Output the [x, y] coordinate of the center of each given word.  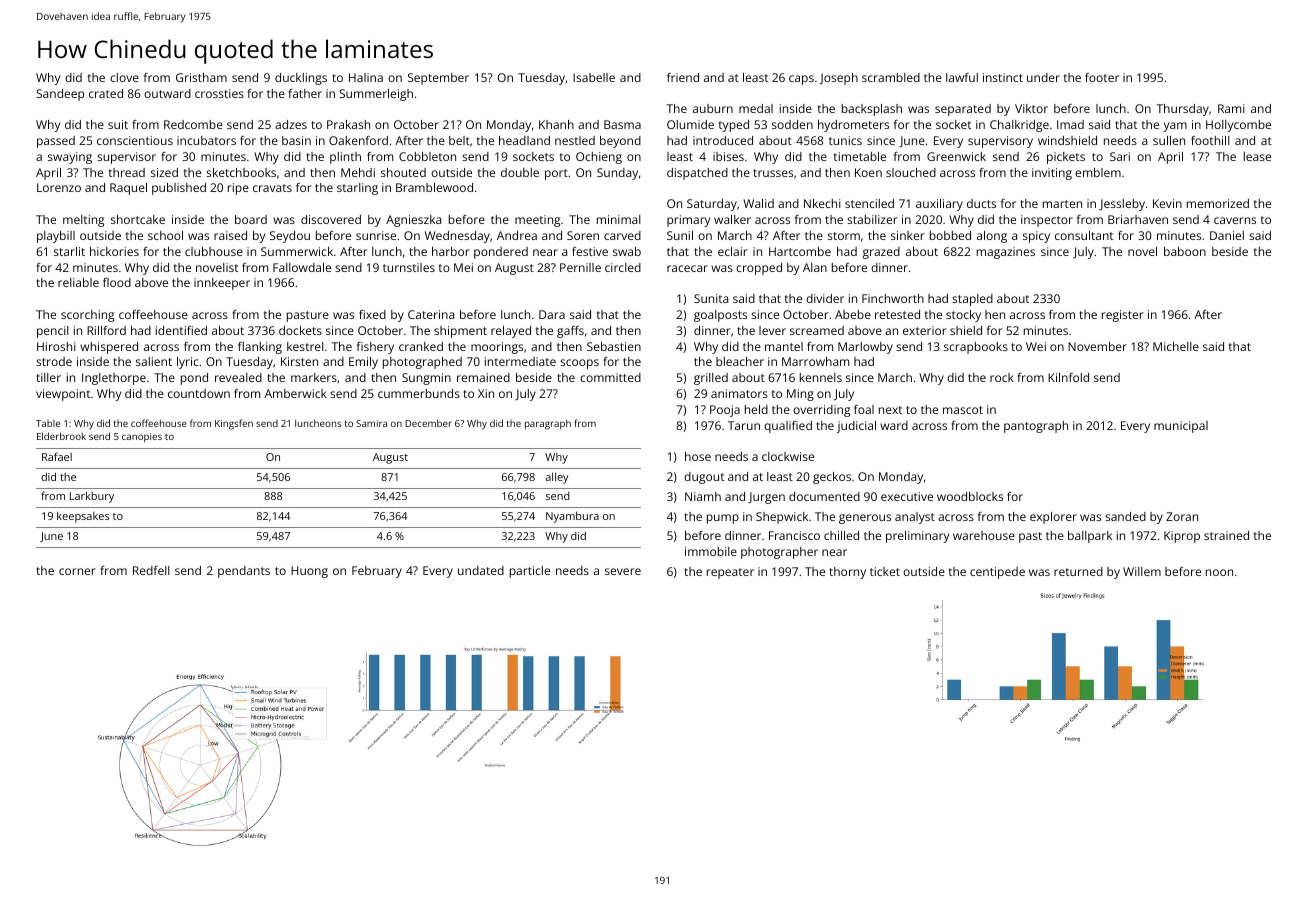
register [1123, 316]
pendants [244, 572]
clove [124, 77]
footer [1102, 77]
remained [483, 377]
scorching [87, 316]
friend [683, 77]
